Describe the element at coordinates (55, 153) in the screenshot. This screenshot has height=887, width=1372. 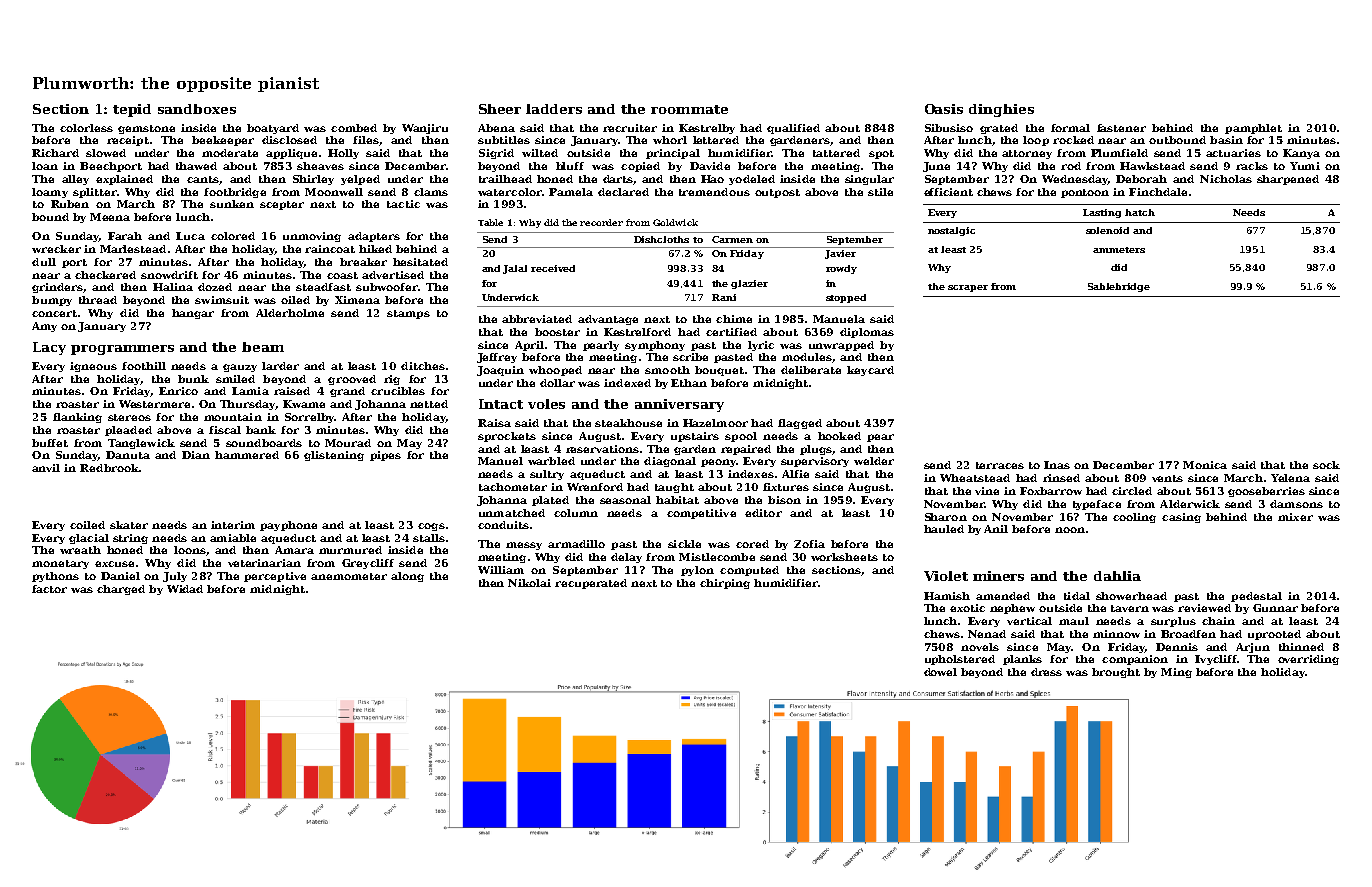
I see `Richard` at that location.
